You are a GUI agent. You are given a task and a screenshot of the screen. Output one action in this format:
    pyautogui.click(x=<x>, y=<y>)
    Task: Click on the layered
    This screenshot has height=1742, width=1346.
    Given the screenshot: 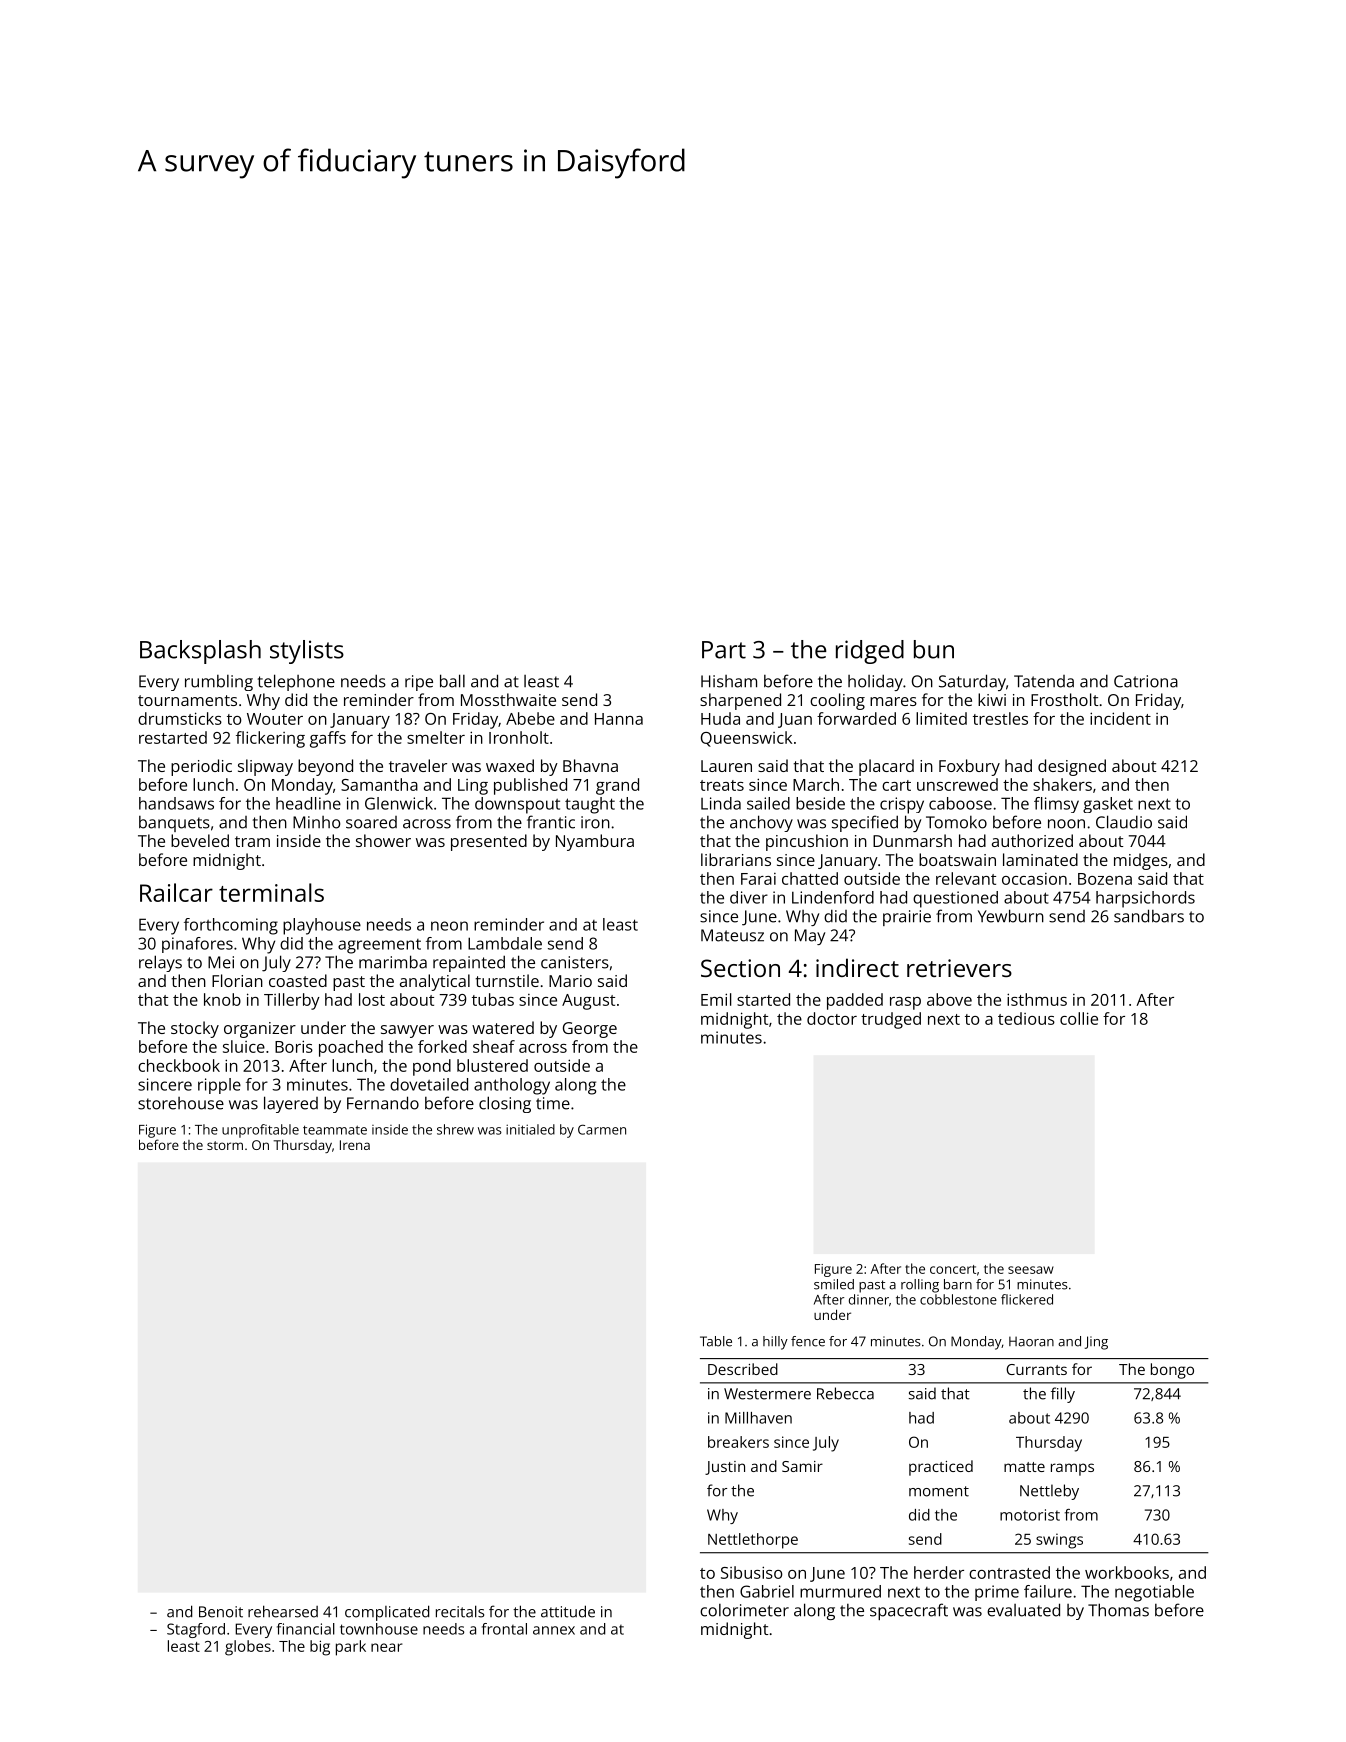 What is the action you would take?
    pyautogui.click(x=291, y=1104)
